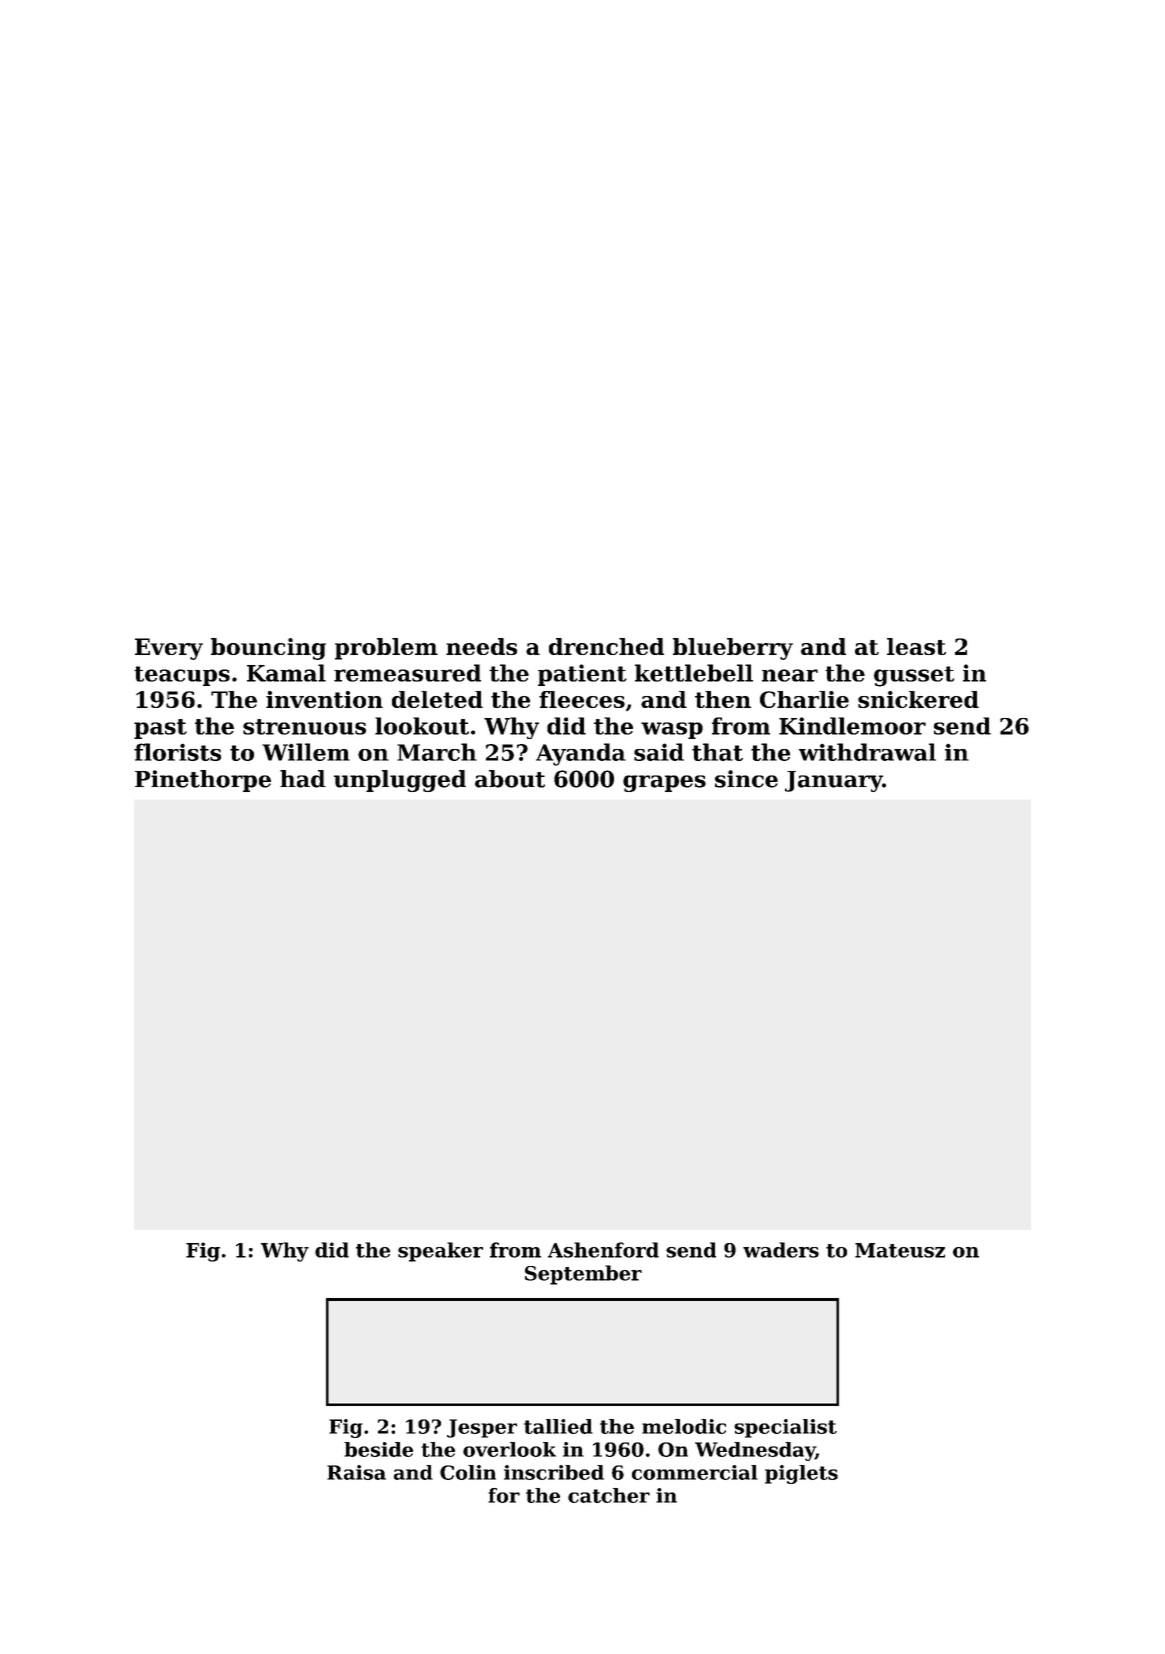 The height and width of the screenshot is (1654, 1165). Describe the element at coordinates (558, 1426) in the screenshot. I see `tallied` at that location.
